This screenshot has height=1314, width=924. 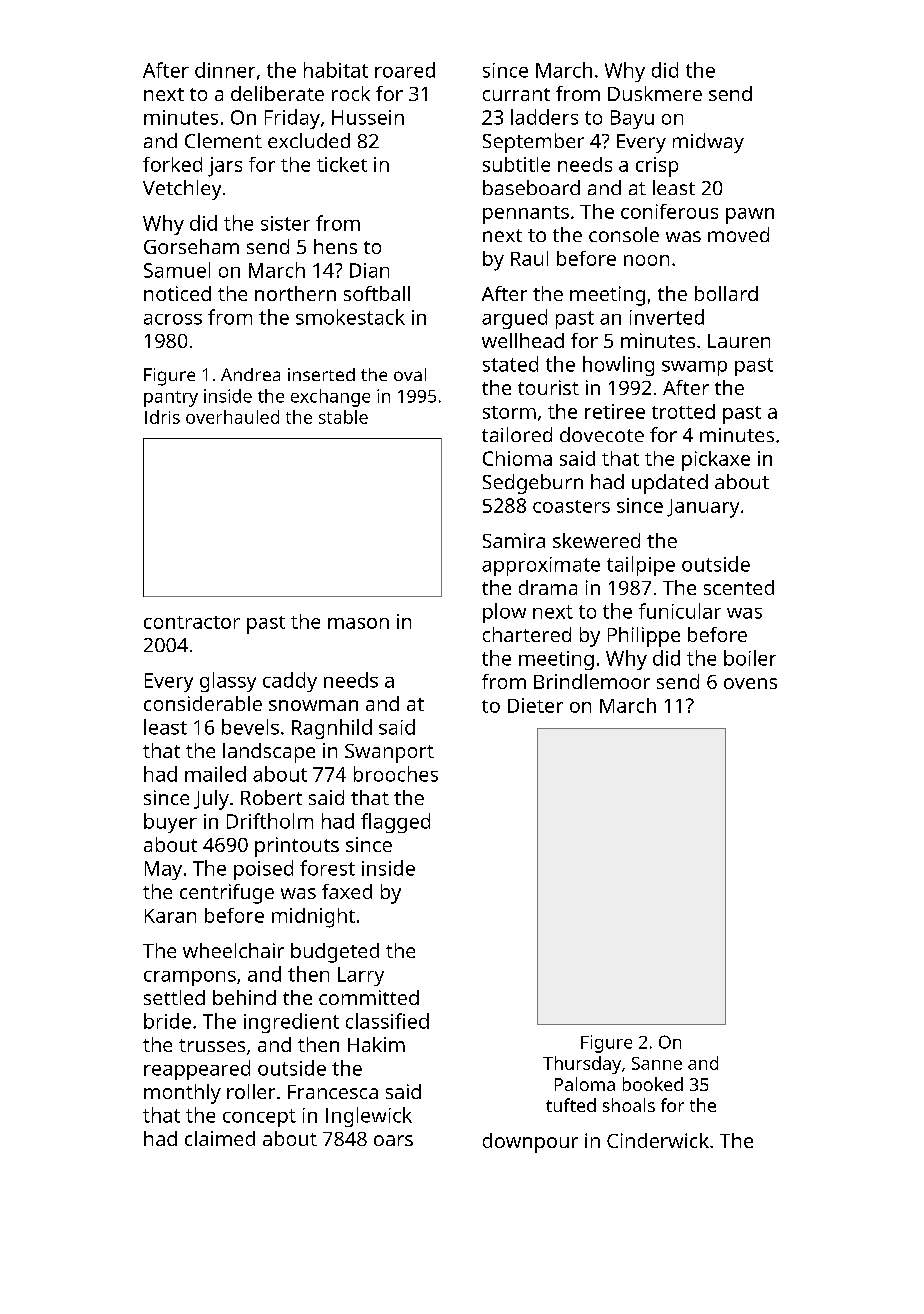 I want to click on coniferous, so click(x=669, y=211).
